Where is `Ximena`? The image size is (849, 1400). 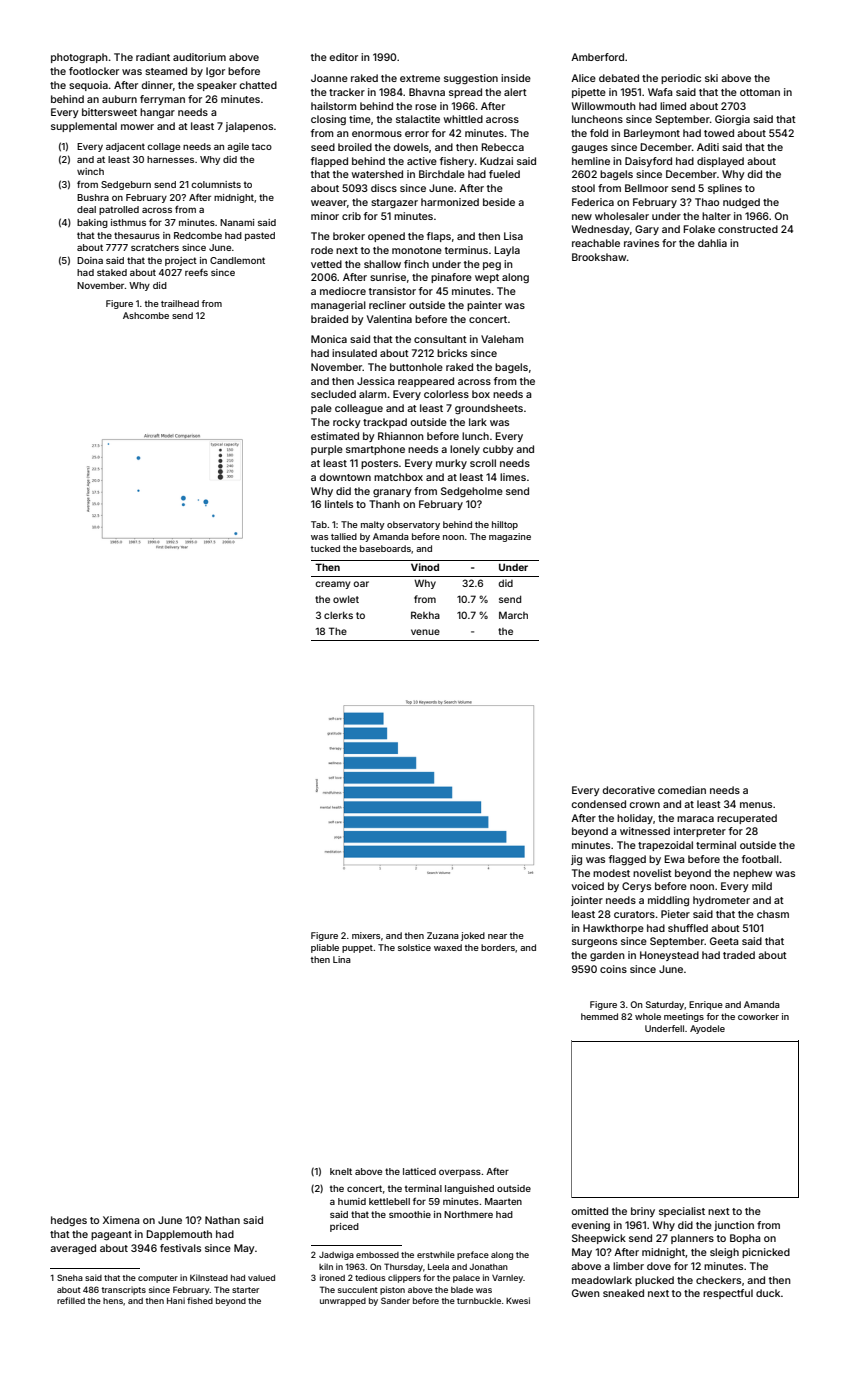
Ximena is located at coordinates (121, 1220).
